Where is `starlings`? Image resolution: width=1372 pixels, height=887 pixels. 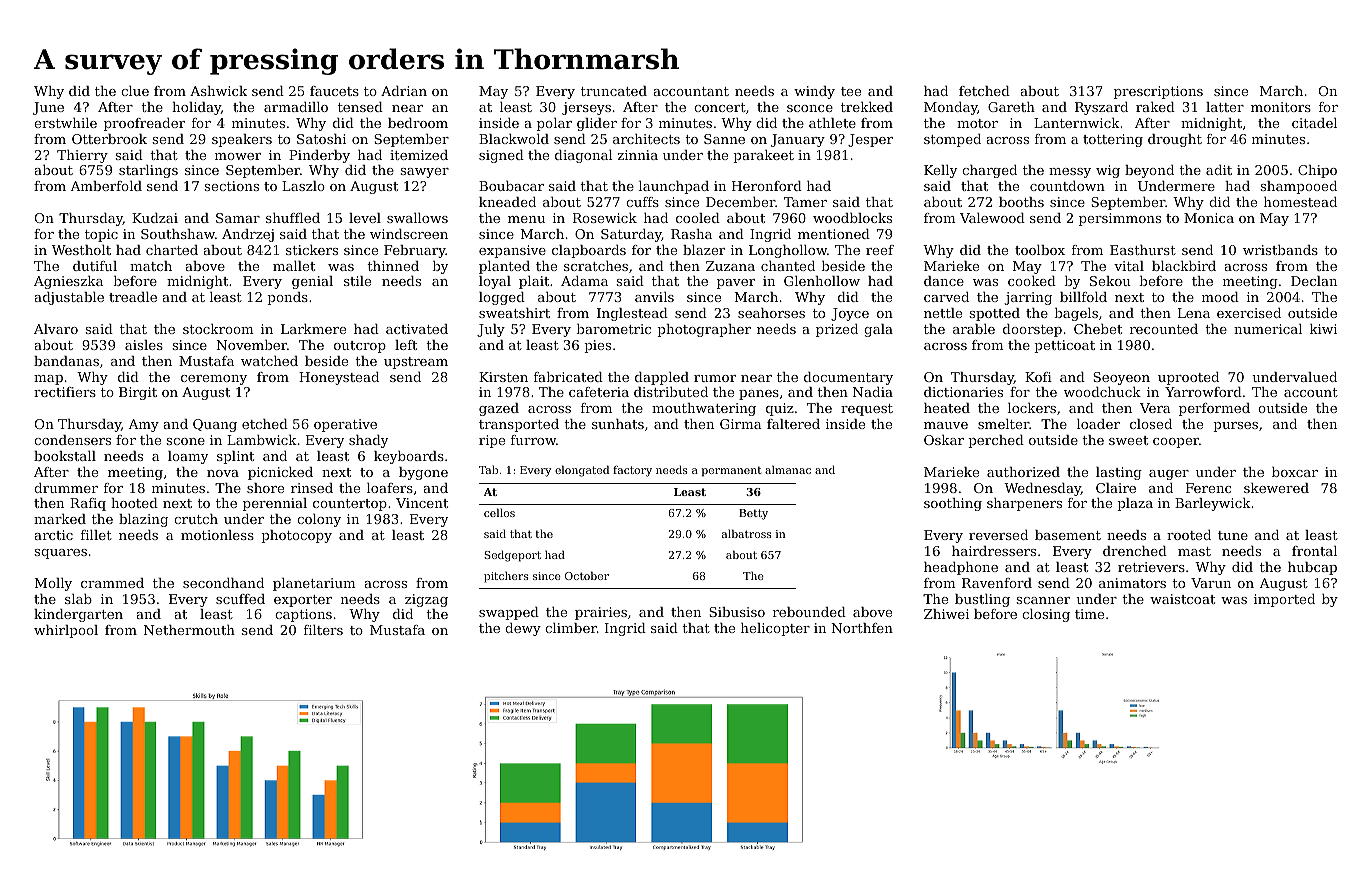 starlings is located at coordinates (148, 171).
